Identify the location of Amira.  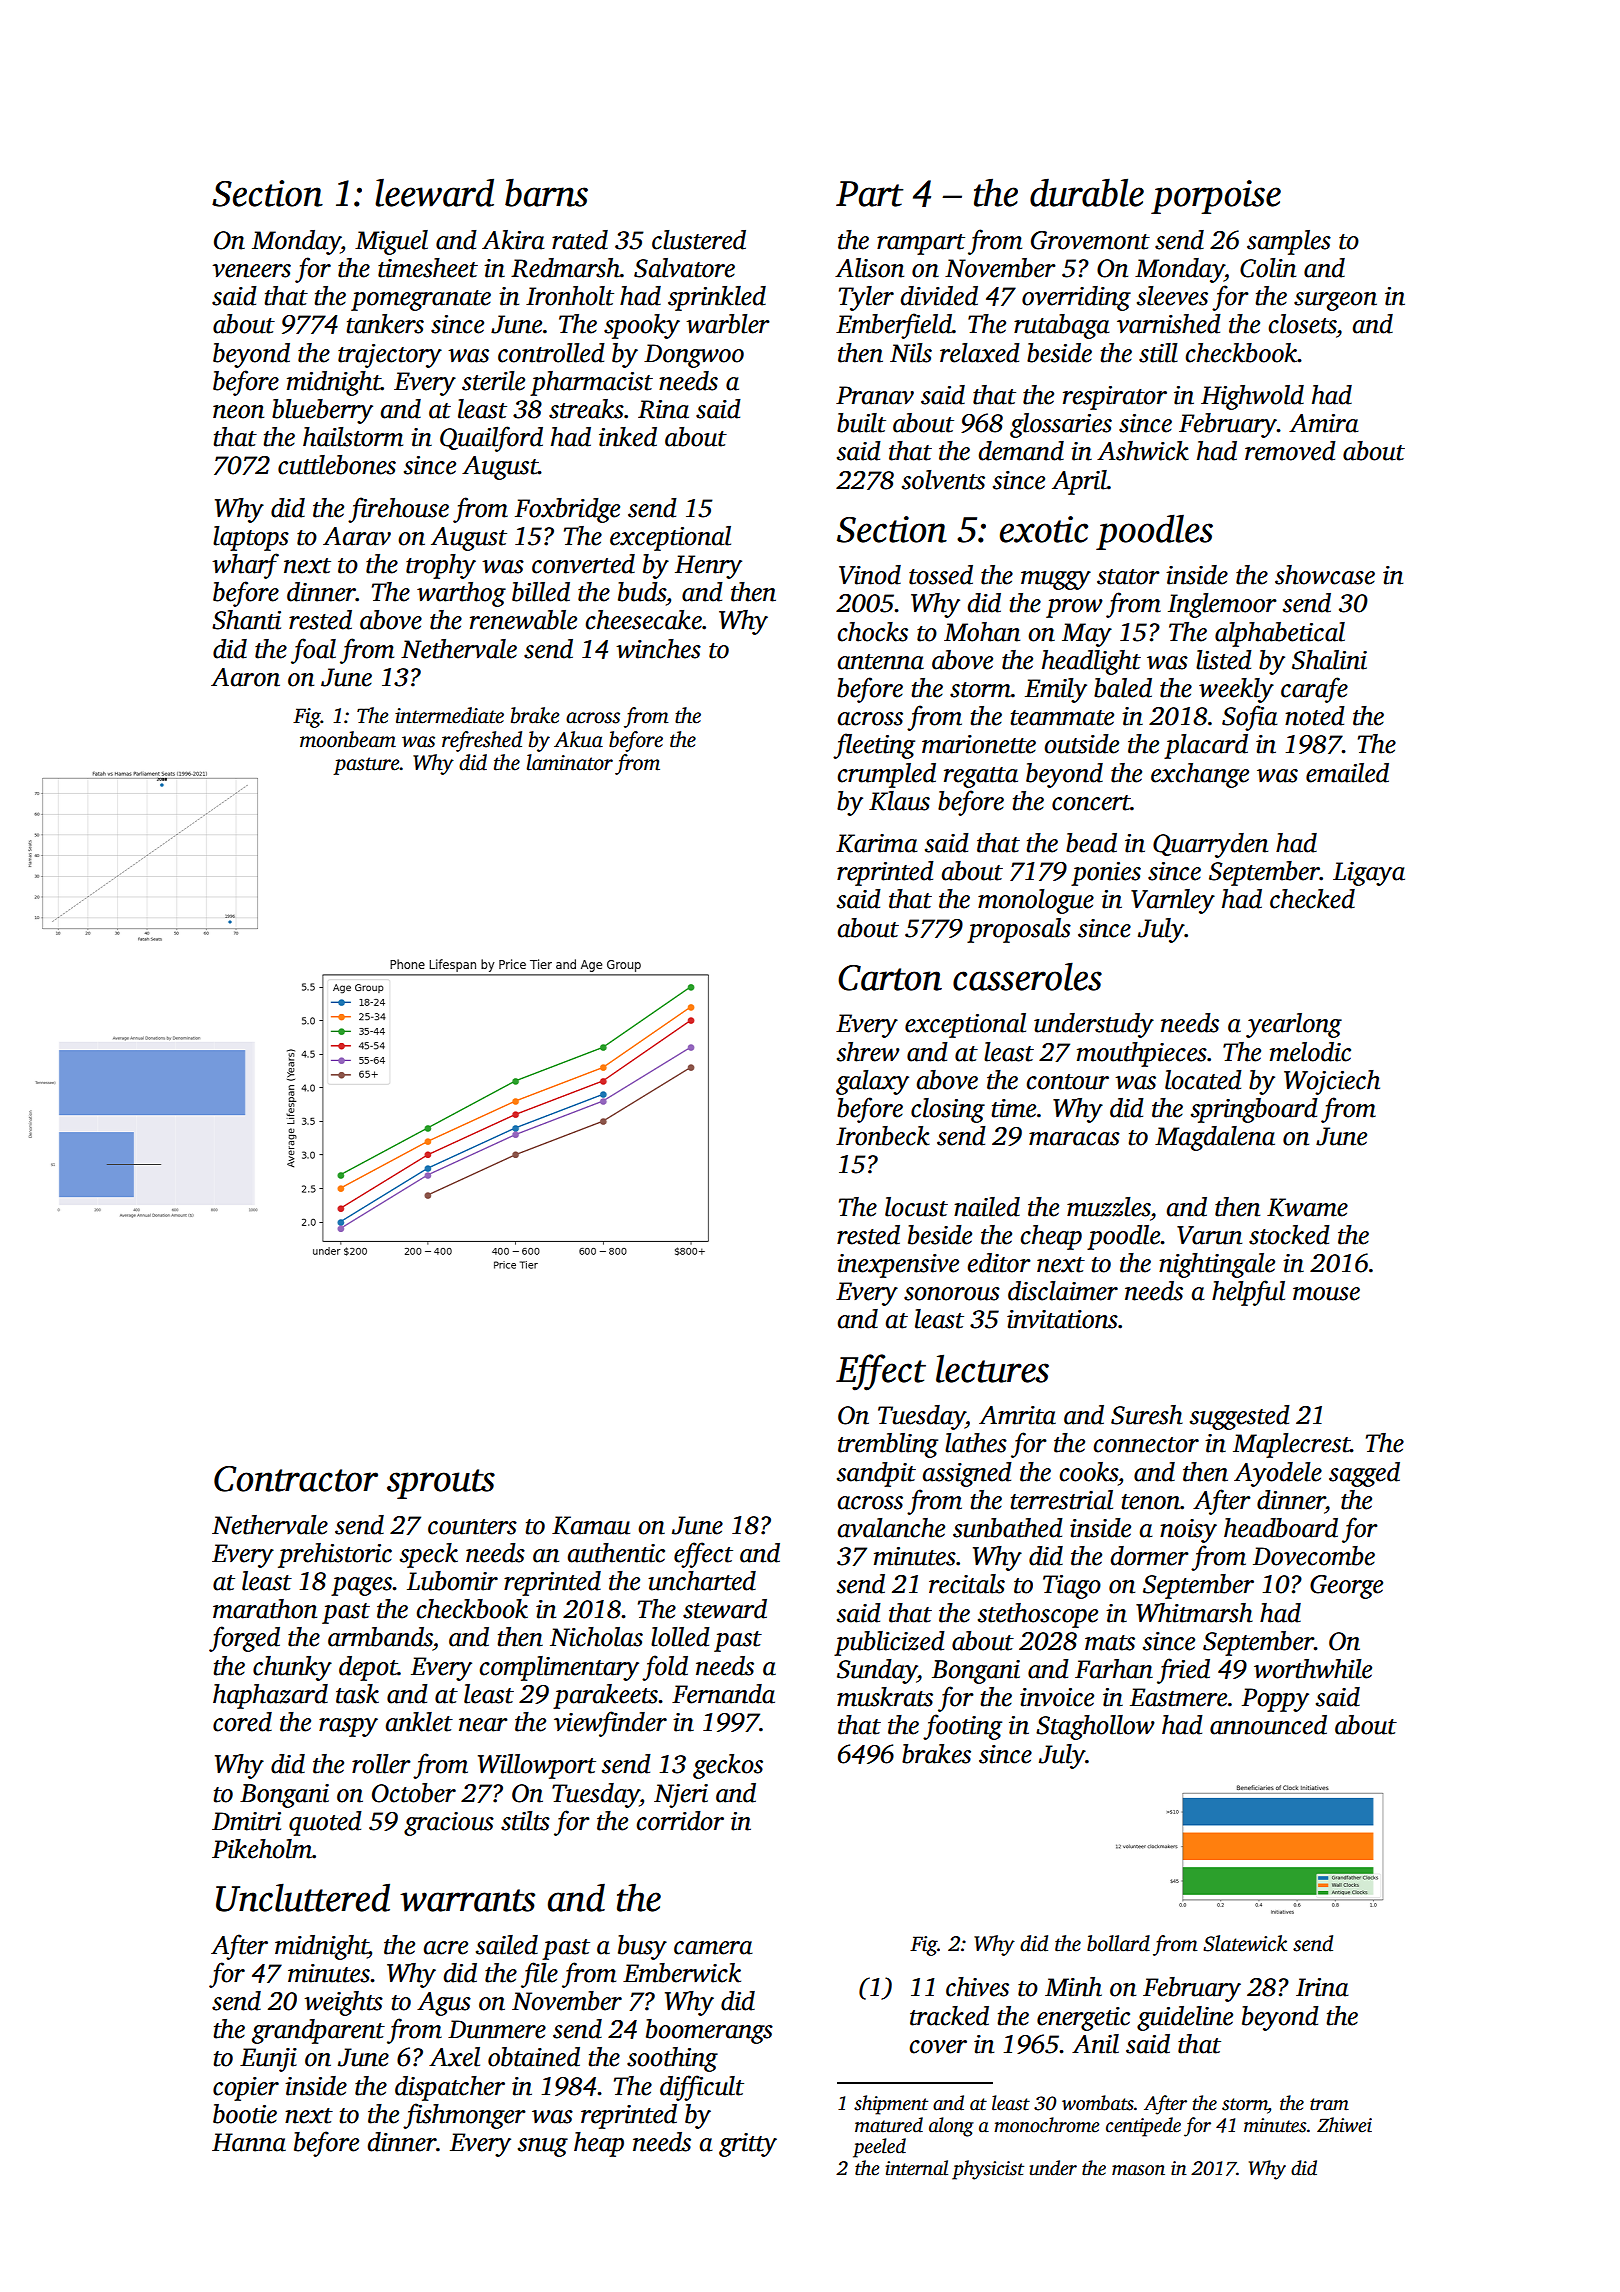
(1324, 423).
